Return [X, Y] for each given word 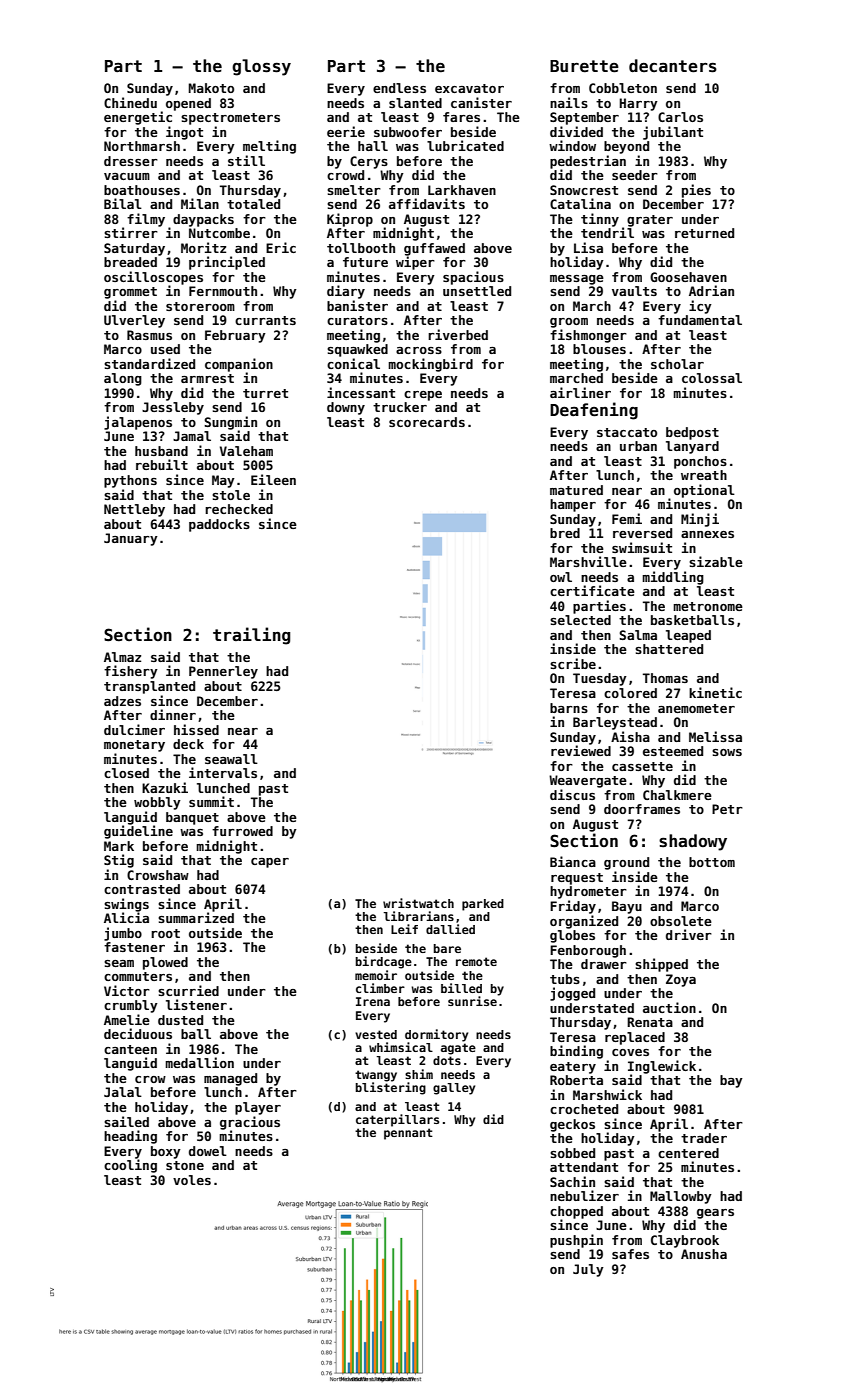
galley [454, 1089]
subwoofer [408, 132]
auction [669, 1007]
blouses [599, 349]
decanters [673, 66]
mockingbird [430, 365]
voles [192, 1180]
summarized [196, 917]
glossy [261, 67]
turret [265, 393]
